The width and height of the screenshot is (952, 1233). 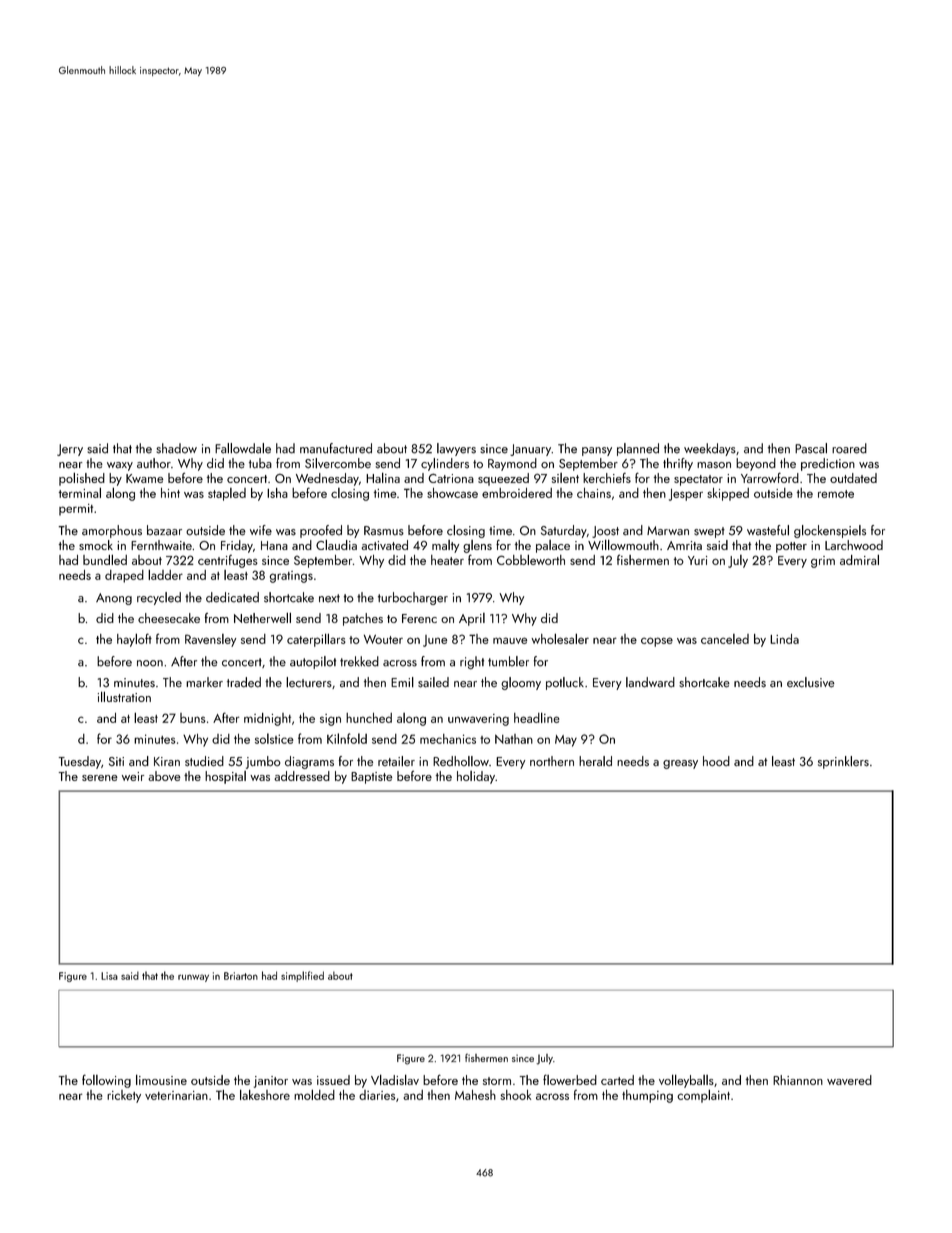 What do you see at coordinates (680, 764) in the screenshot?
I see `greasy` at bounding box center [680, 764].
